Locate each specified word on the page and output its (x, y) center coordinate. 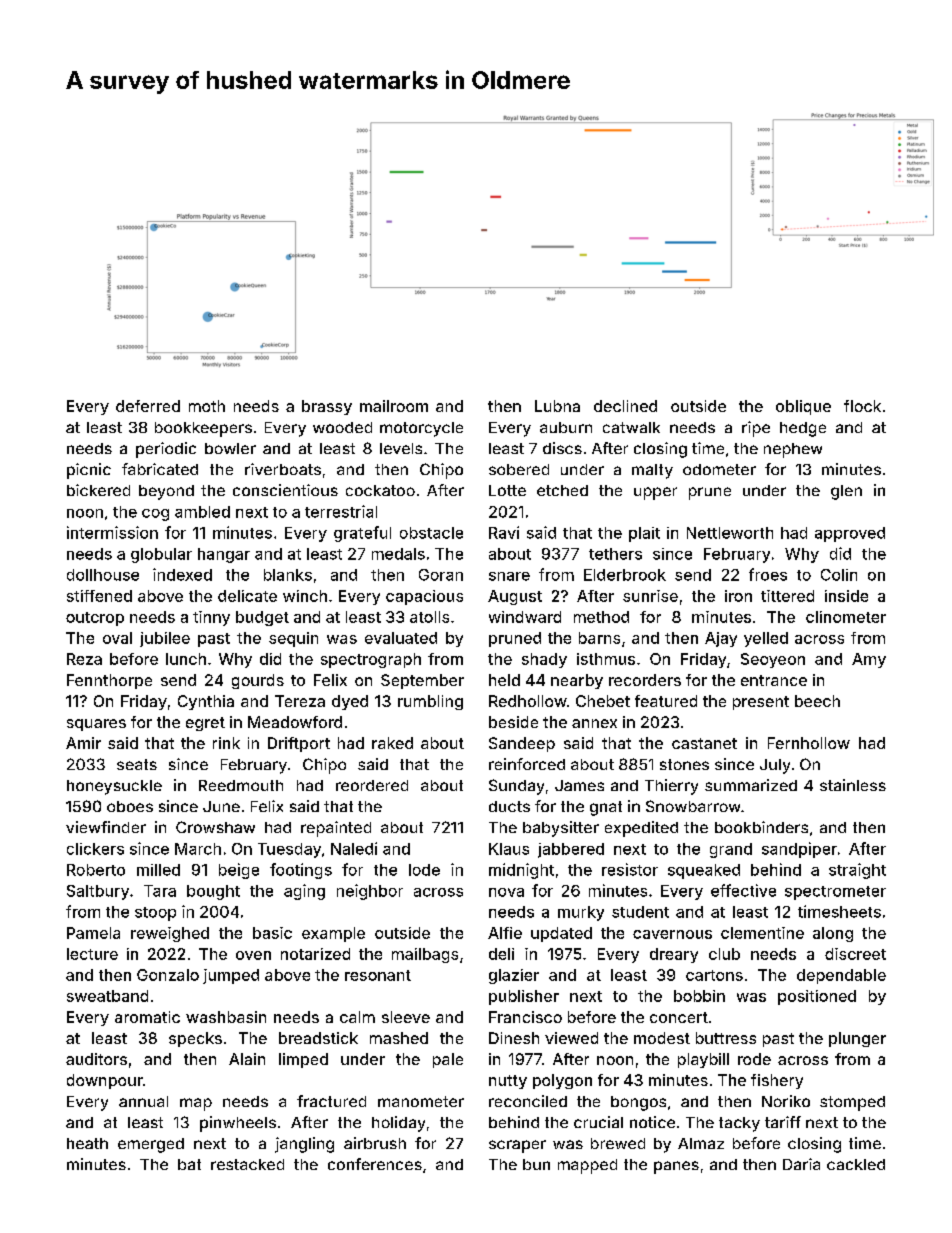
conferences (375, 1164)
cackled (856, 1164)
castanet (704, 743)
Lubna (557, 406)
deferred (148, 406)
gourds (258, 681)
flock (862, 406)
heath (87, 1143)
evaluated (401, 638)
